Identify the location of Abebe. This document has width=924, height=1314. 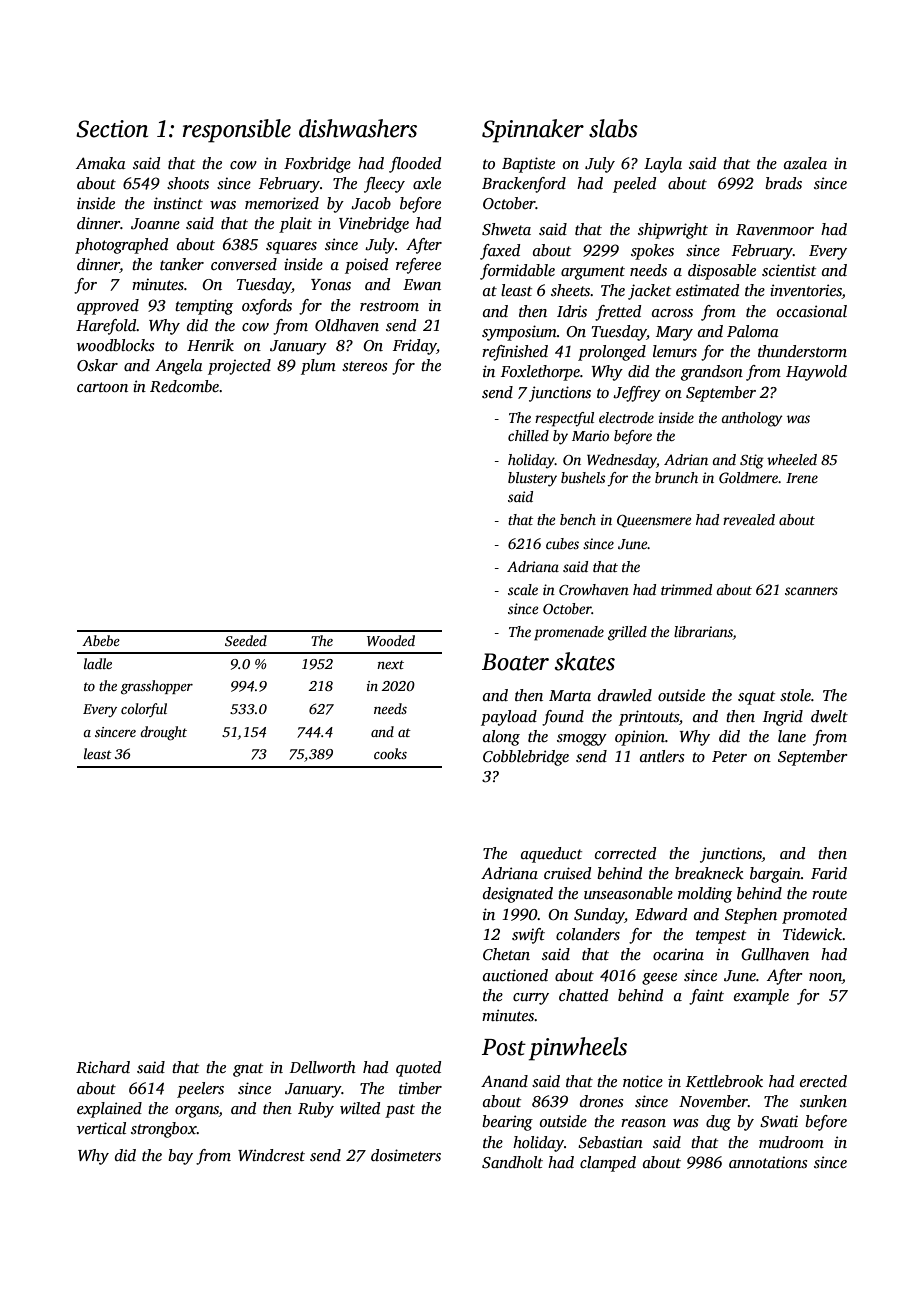
(101, 640).
